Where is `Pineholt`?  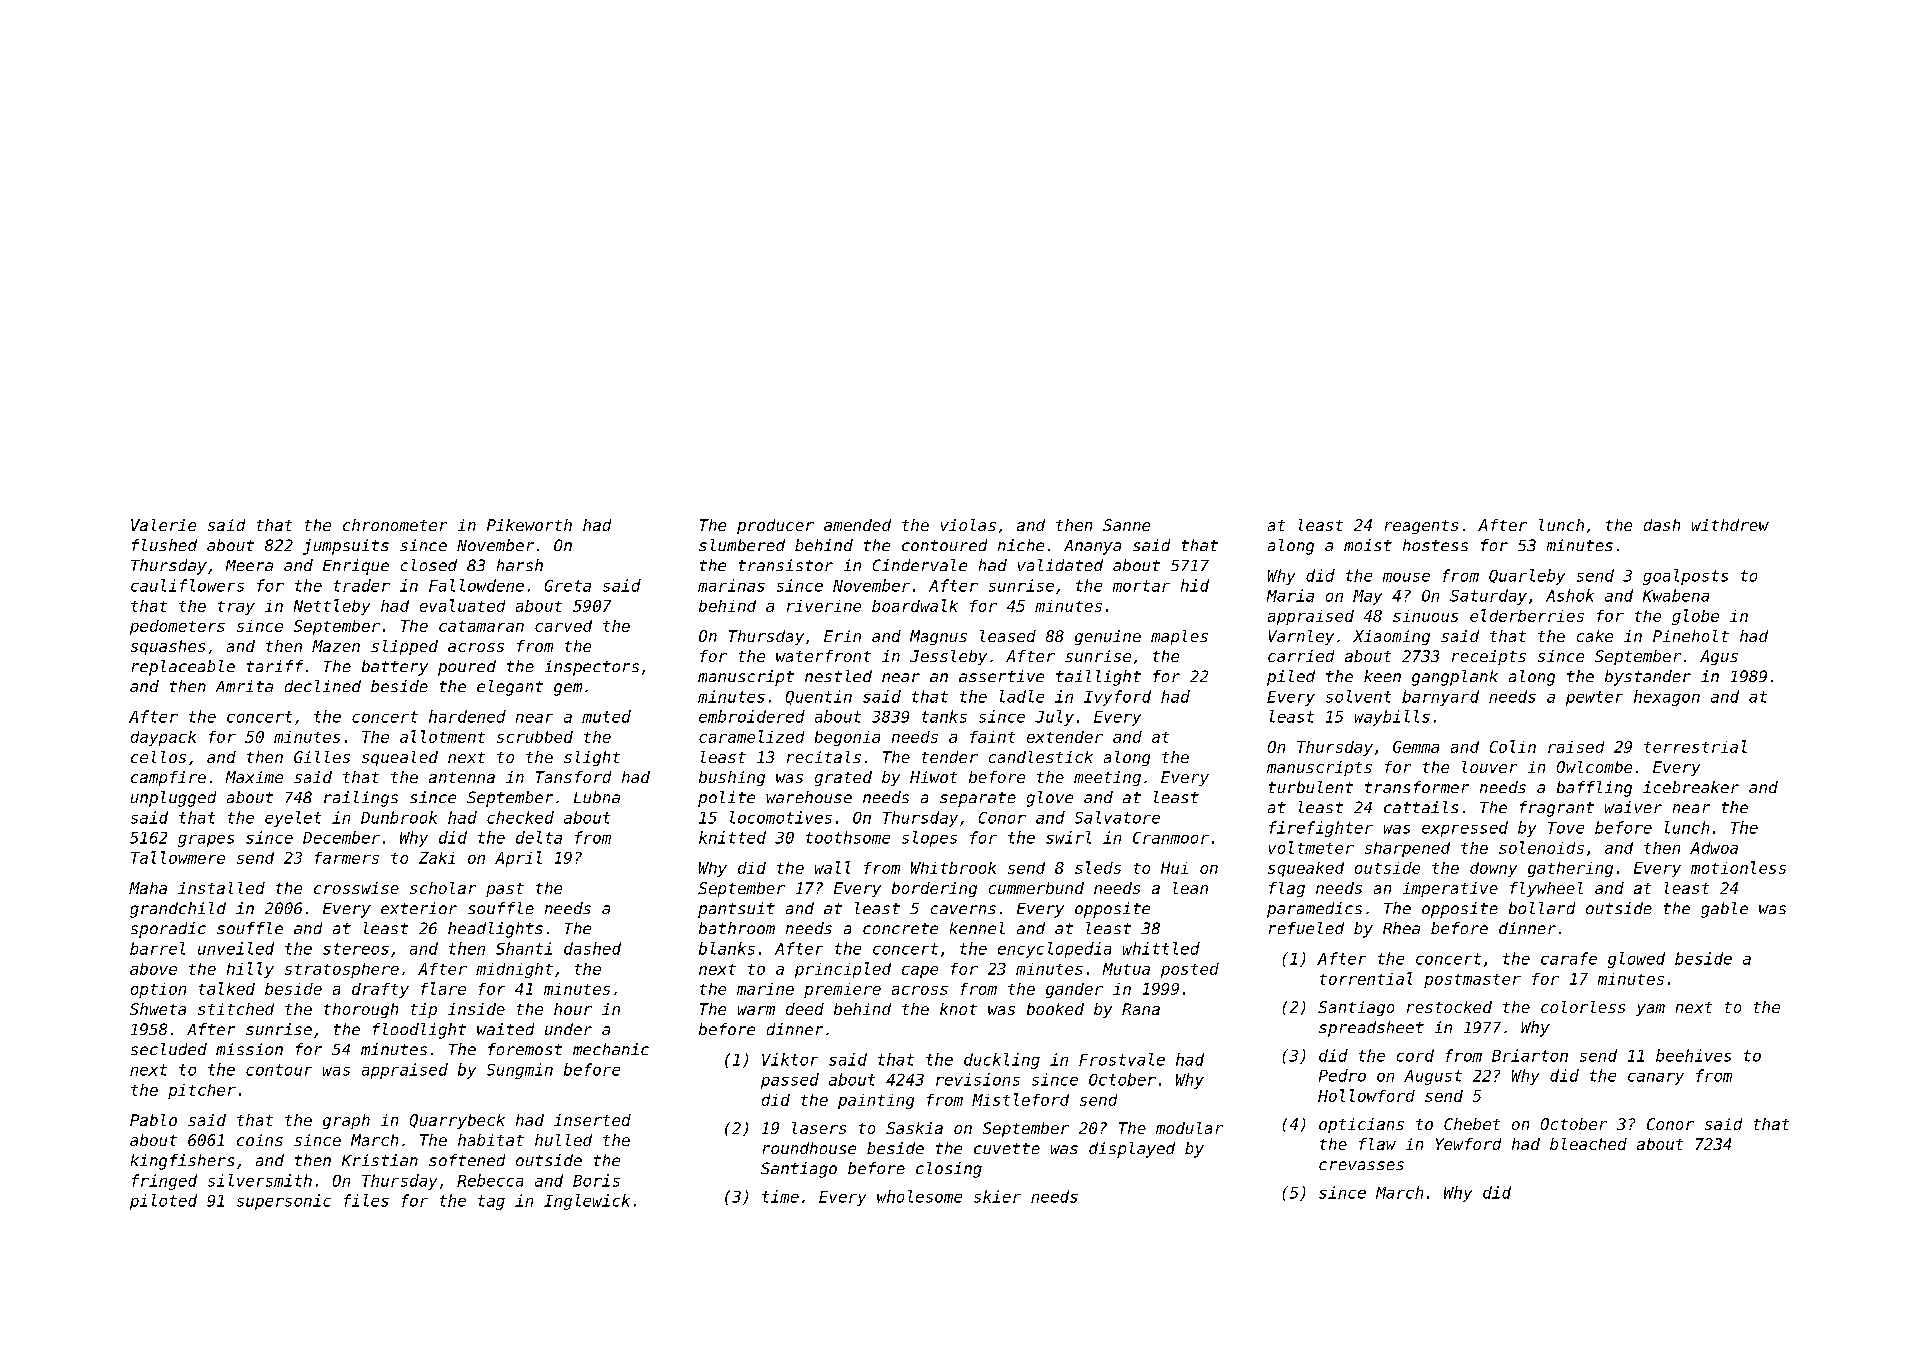
Pineholt is located at coordinates (1691, 636).
